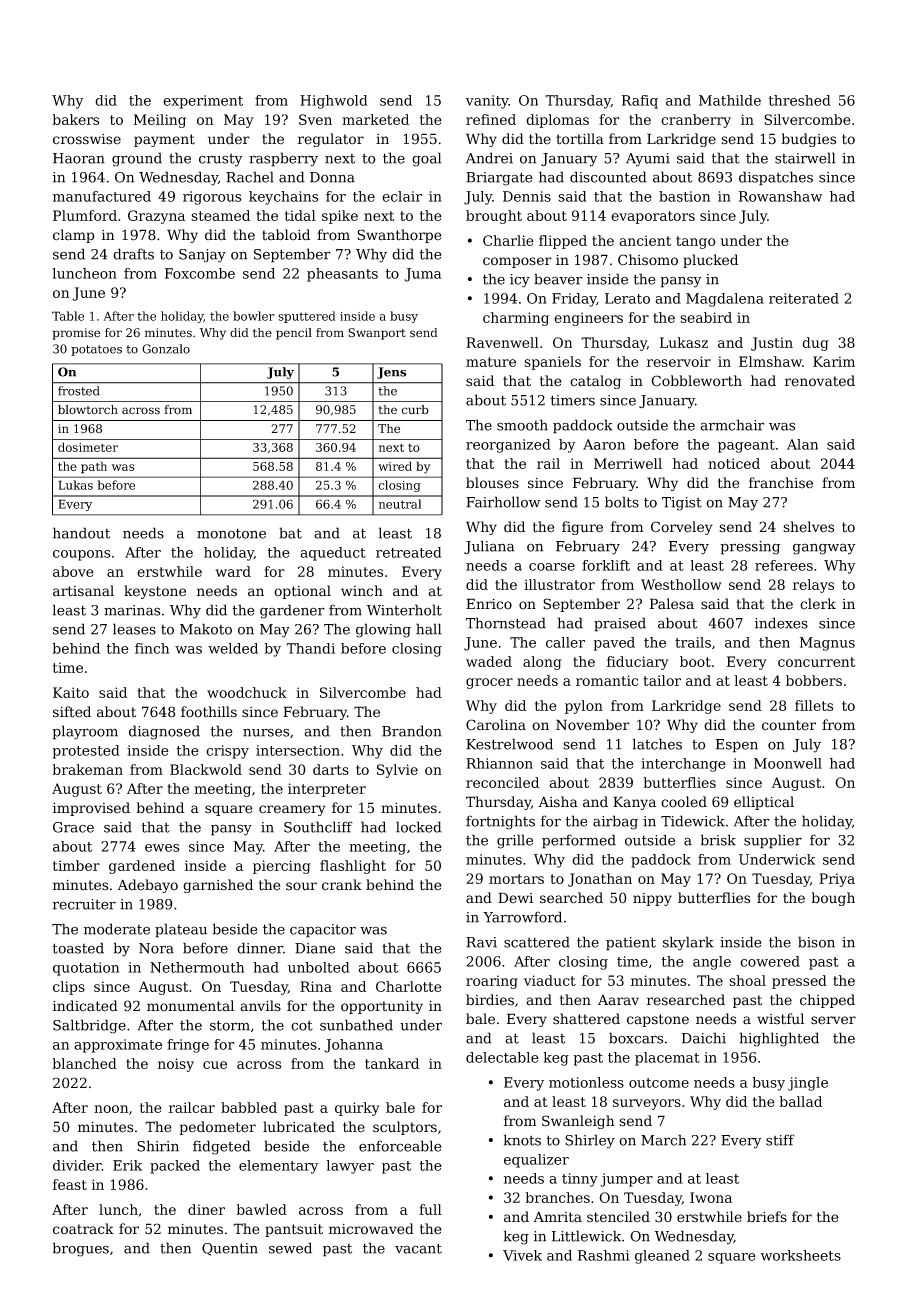 The image size is (908, 1316). Describe the element at coordinates (837, 880) in the screenshot. I see `Priya` at that location.
